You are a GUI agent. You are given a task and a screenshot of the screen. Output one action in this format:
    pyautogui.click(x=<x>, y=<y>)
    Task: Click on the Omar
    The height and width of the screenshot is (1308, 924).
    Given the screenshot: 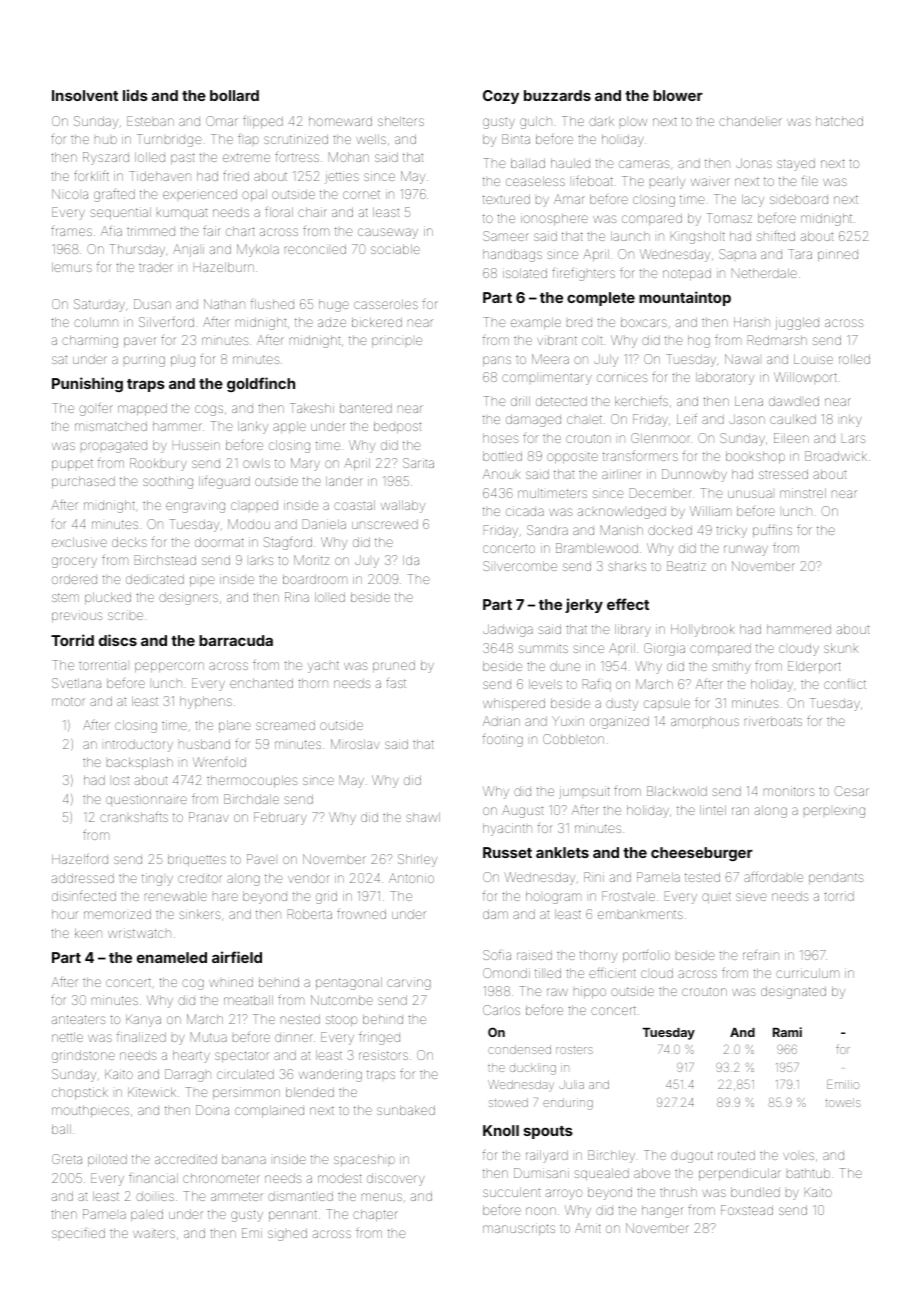 What is the action you would take?
    pyautogui.click(x=222, y=121)
